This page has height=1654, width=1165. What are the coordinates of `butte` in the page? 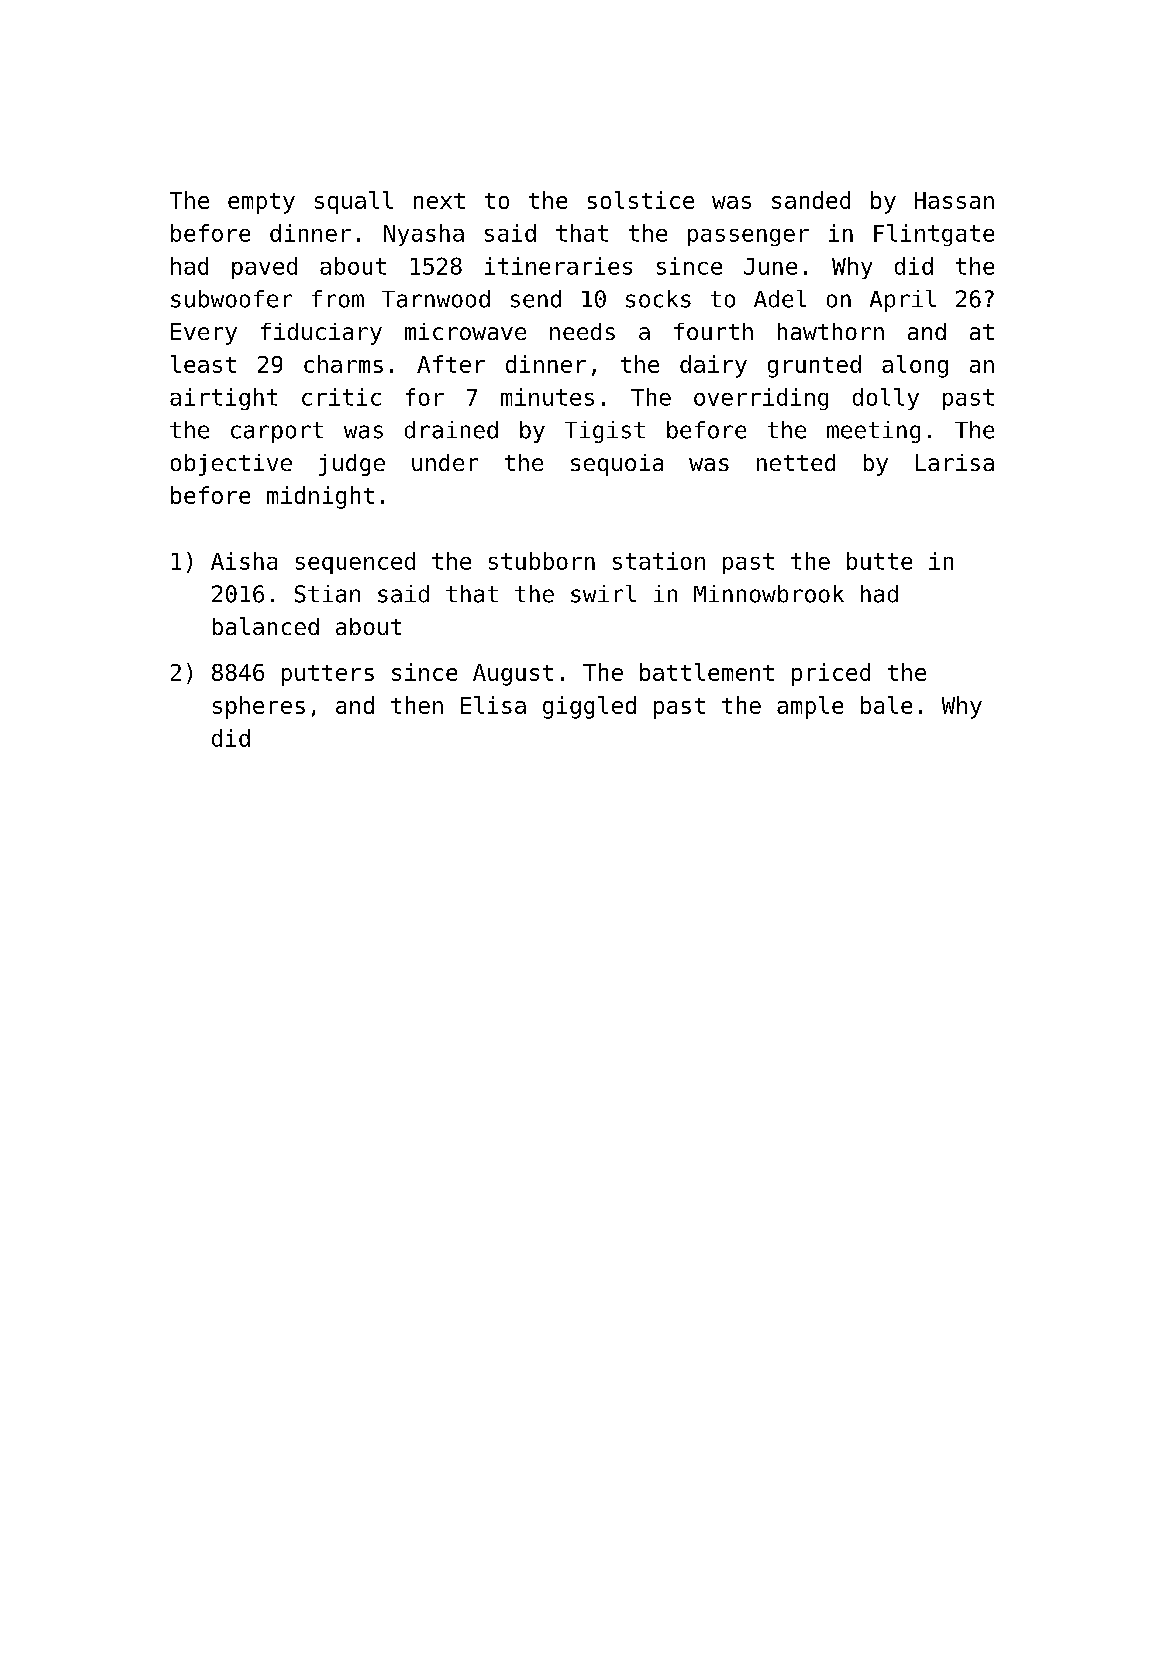 It's located at (879, 561).
